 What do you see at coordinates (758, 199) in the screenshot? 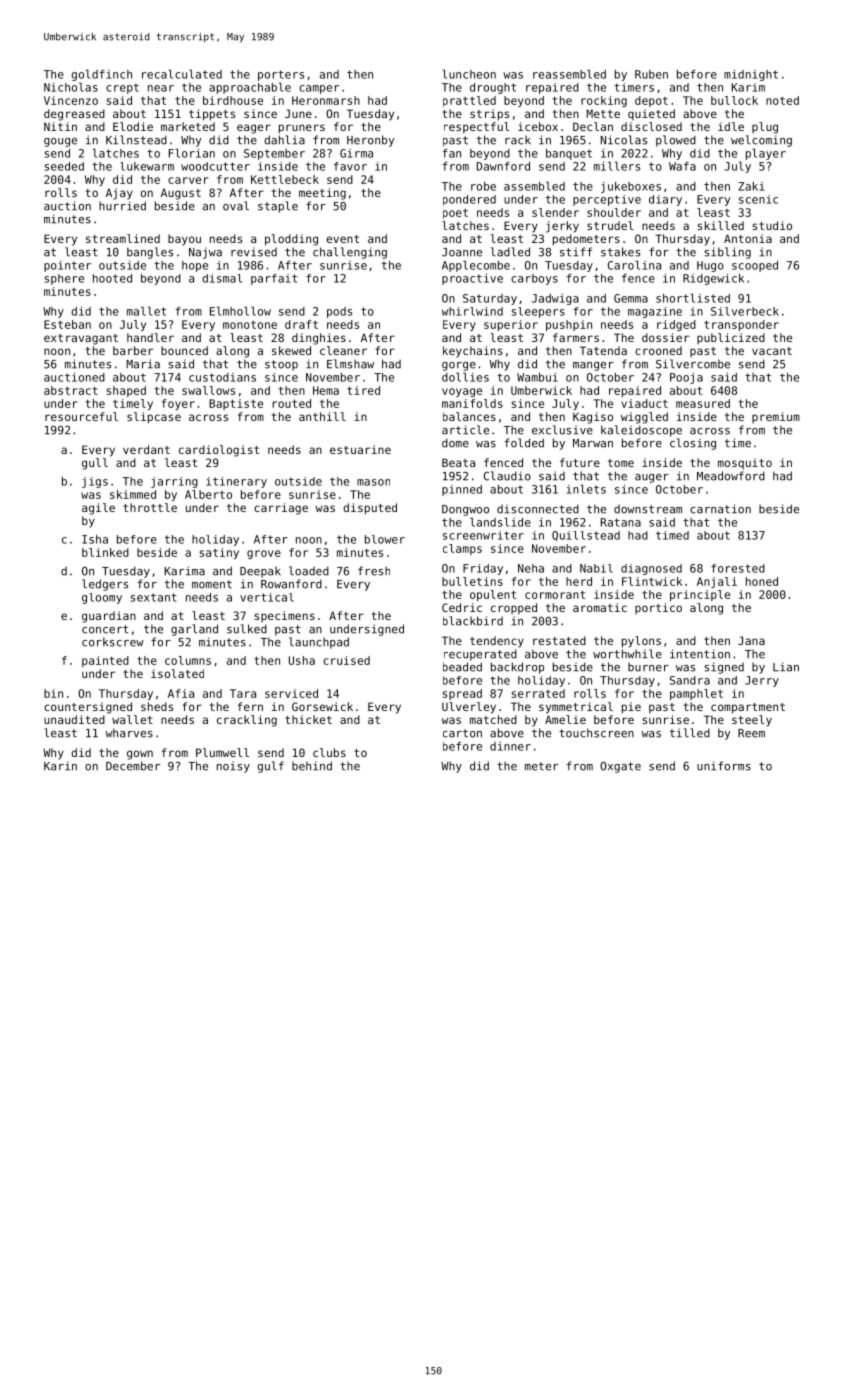
I see `scenic` at bounding box center [758, 199].
